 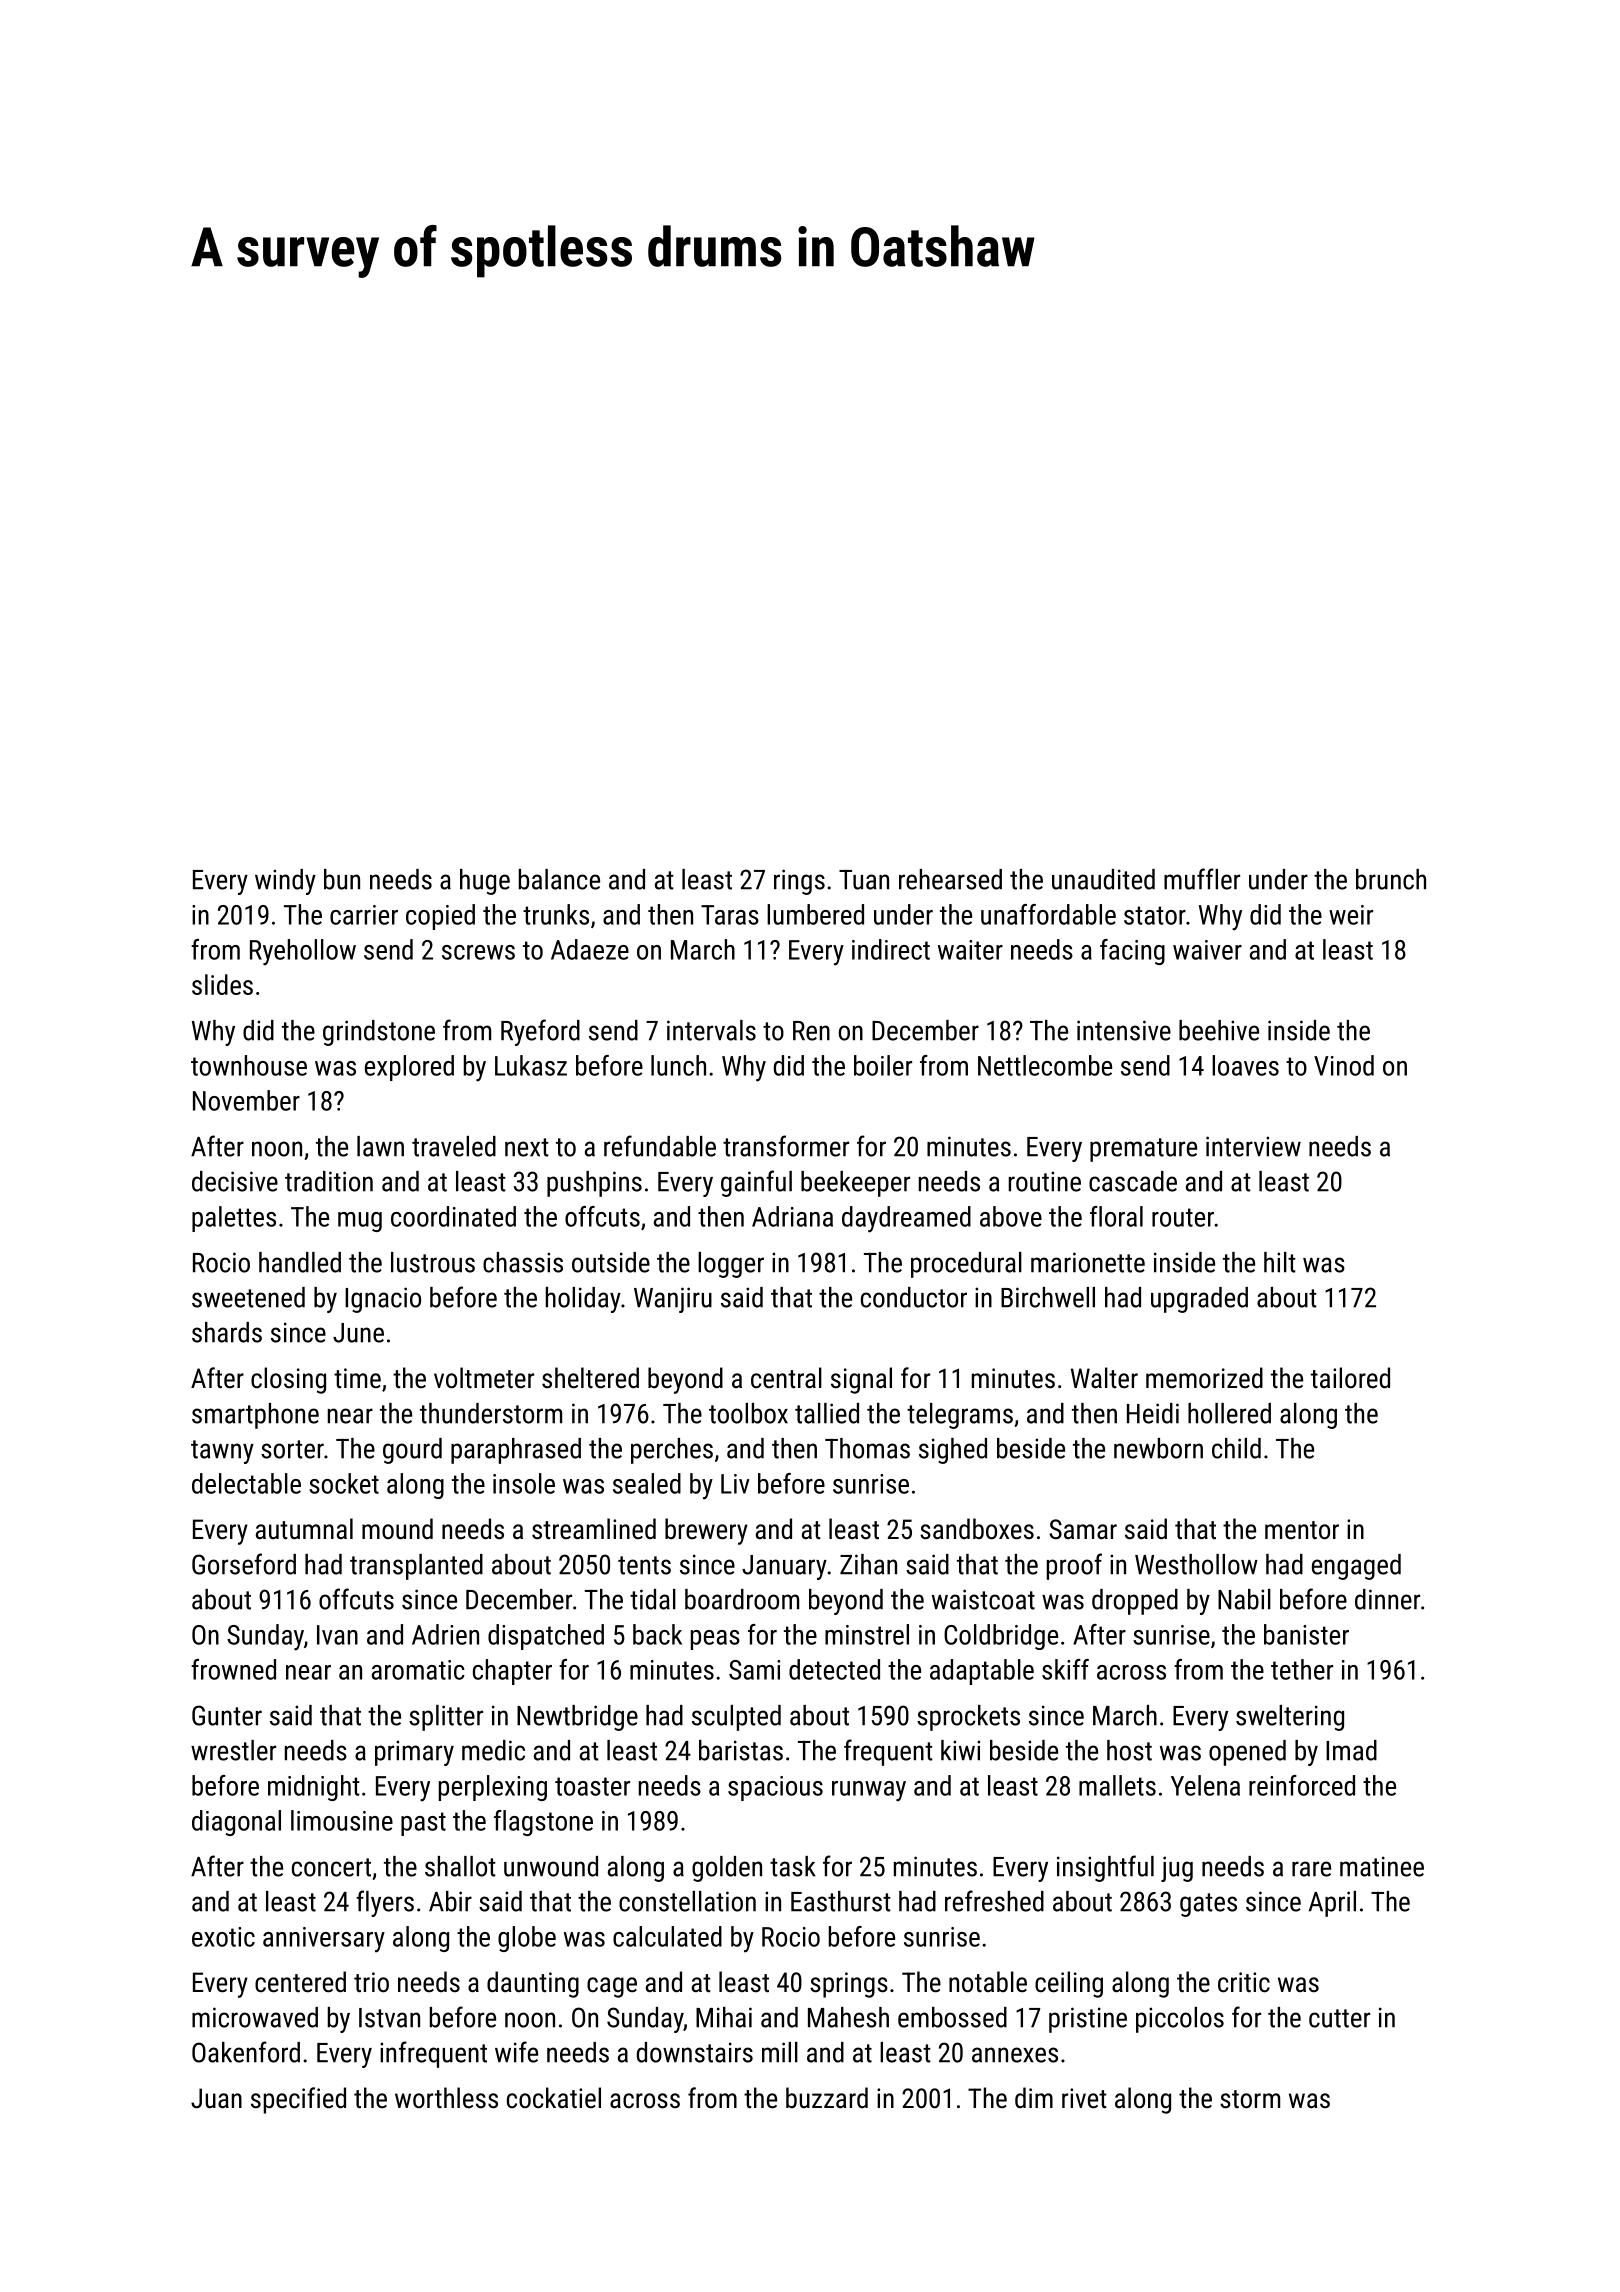 I want to click on marionette, so click(x=1088, y=1262).
